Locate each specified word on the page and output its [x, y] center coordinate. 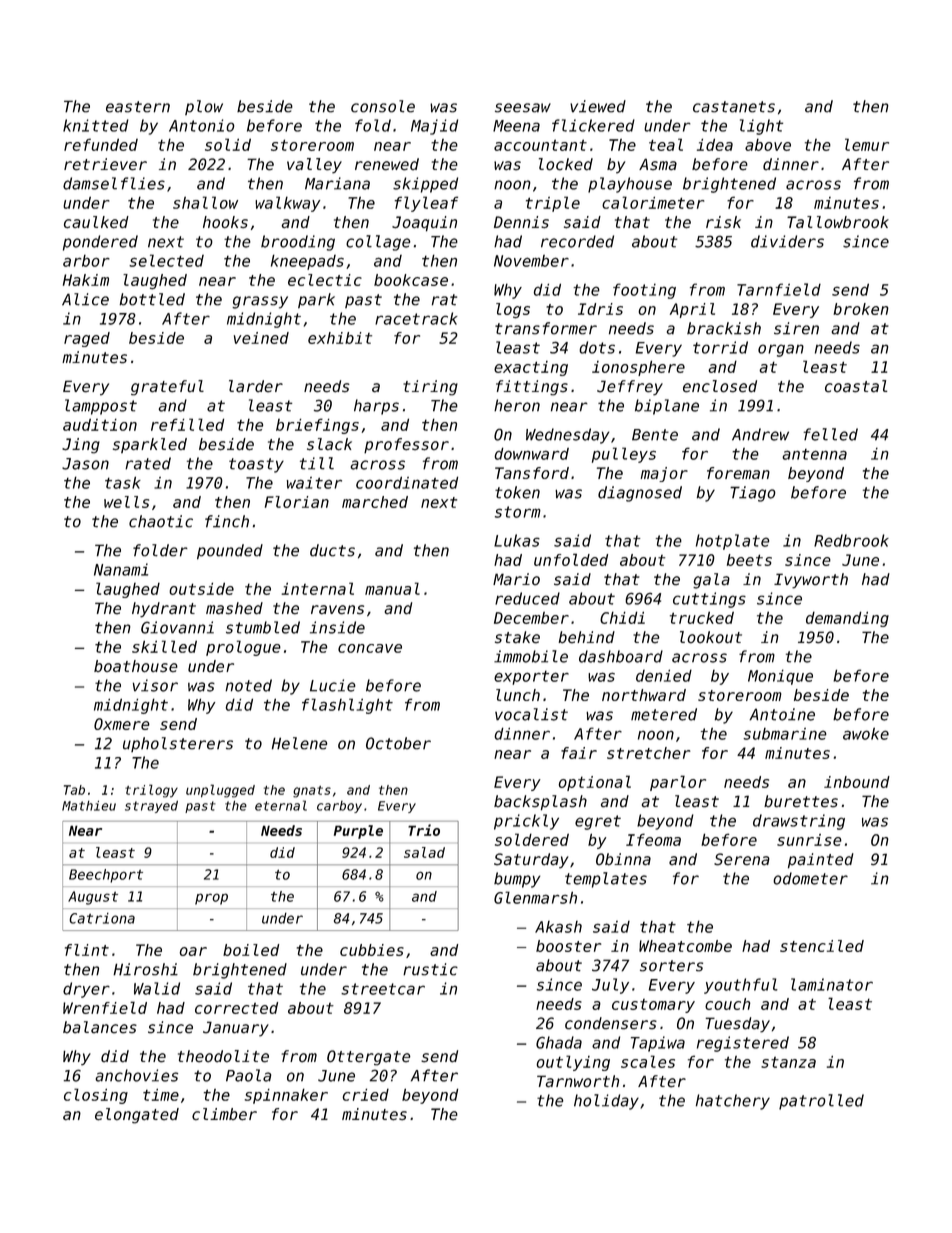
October [398, 743]
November [531, 261]
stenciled [822, 946]
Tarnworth [578, 1081]
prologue [243, 648]
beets [749, 560]
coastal [856, 386]
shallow [205, 202]
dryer [86, 990]
